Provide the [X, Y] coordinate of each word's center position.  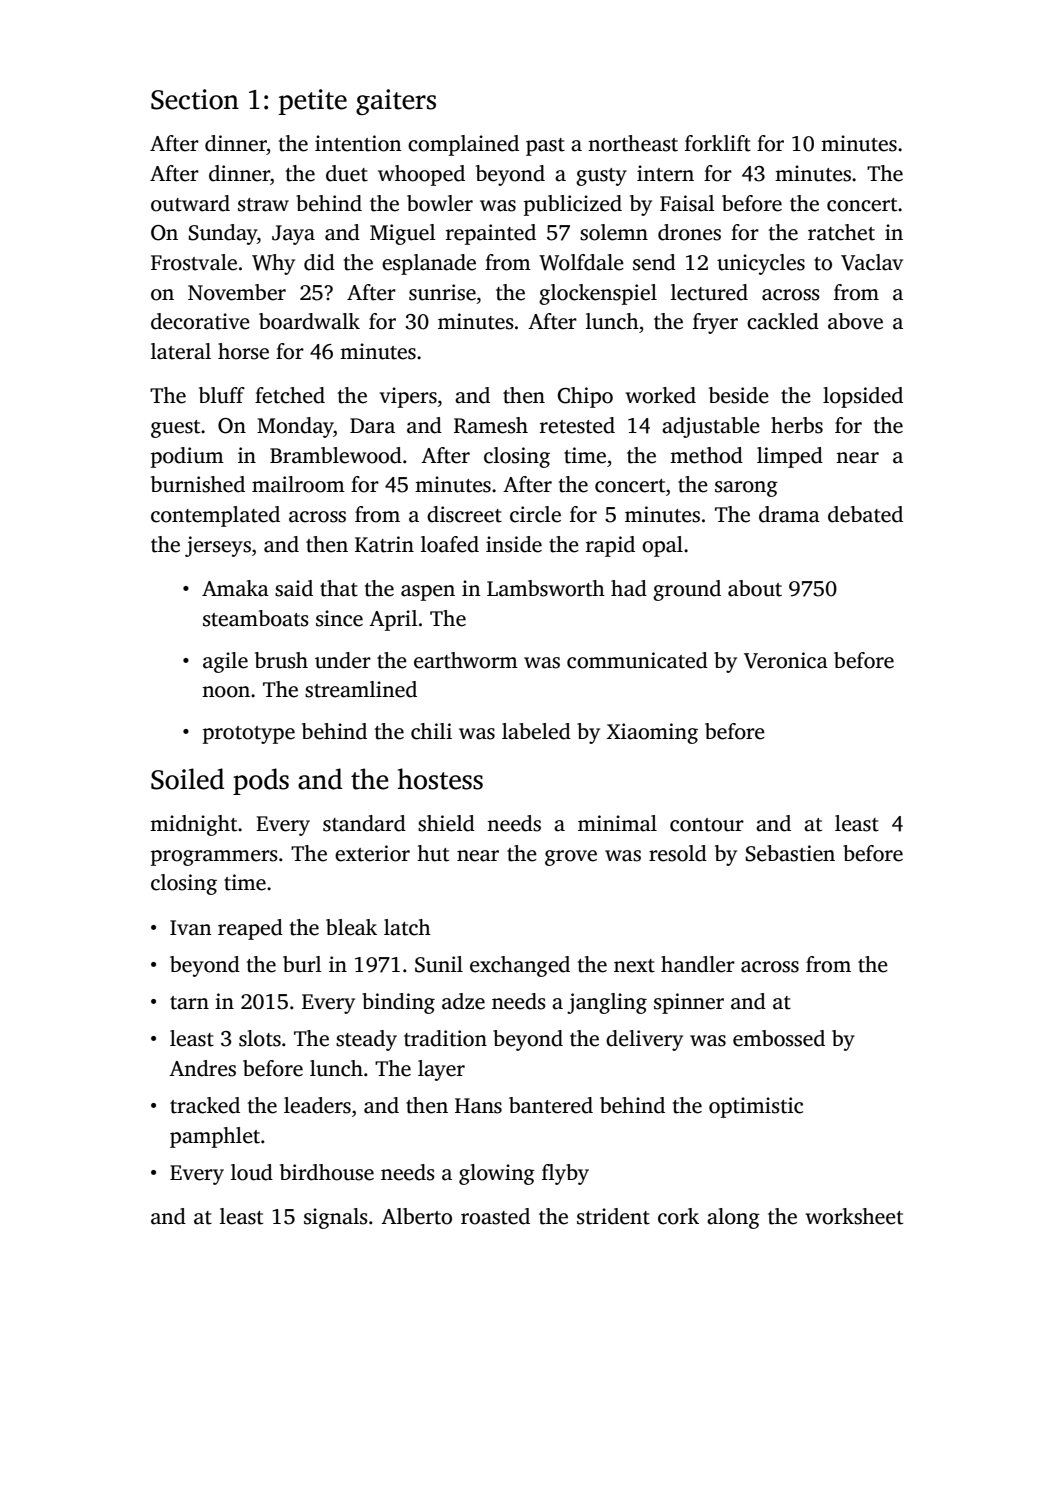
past [545, 147]
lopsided [863, 397]
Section [195, 99]
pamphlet [215, 1137]
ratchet [841, 232]
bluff [222, 395]
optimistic [756, 1107]
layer [441, 1070]
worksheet [854, 1216]
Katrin [384, 544]
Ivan [191, 928]
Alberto [416, 1216]
